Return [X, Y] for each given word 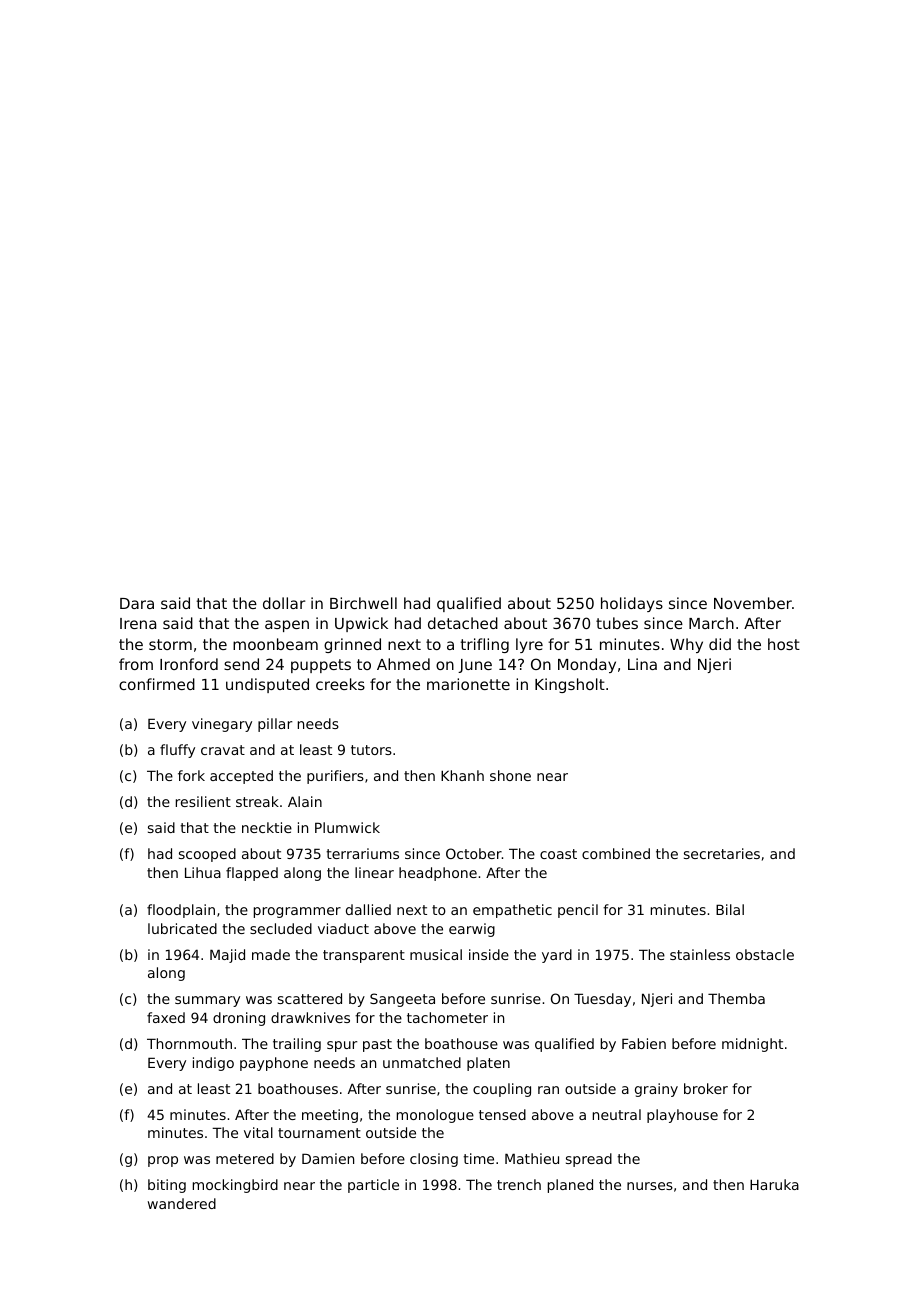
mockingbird [235, 1186]
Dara [137, 603]
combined [616, 853]
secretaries [722, 853]
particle [373, 1186]
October [474, 853]
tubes [617, 623]
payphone [274, 1064]
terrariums [362, 853]
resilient [203, 801]
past [377, 1045]
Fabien [644, 1043]
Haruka [774, 1184]
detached [463, 623]
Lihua [203, 872]
